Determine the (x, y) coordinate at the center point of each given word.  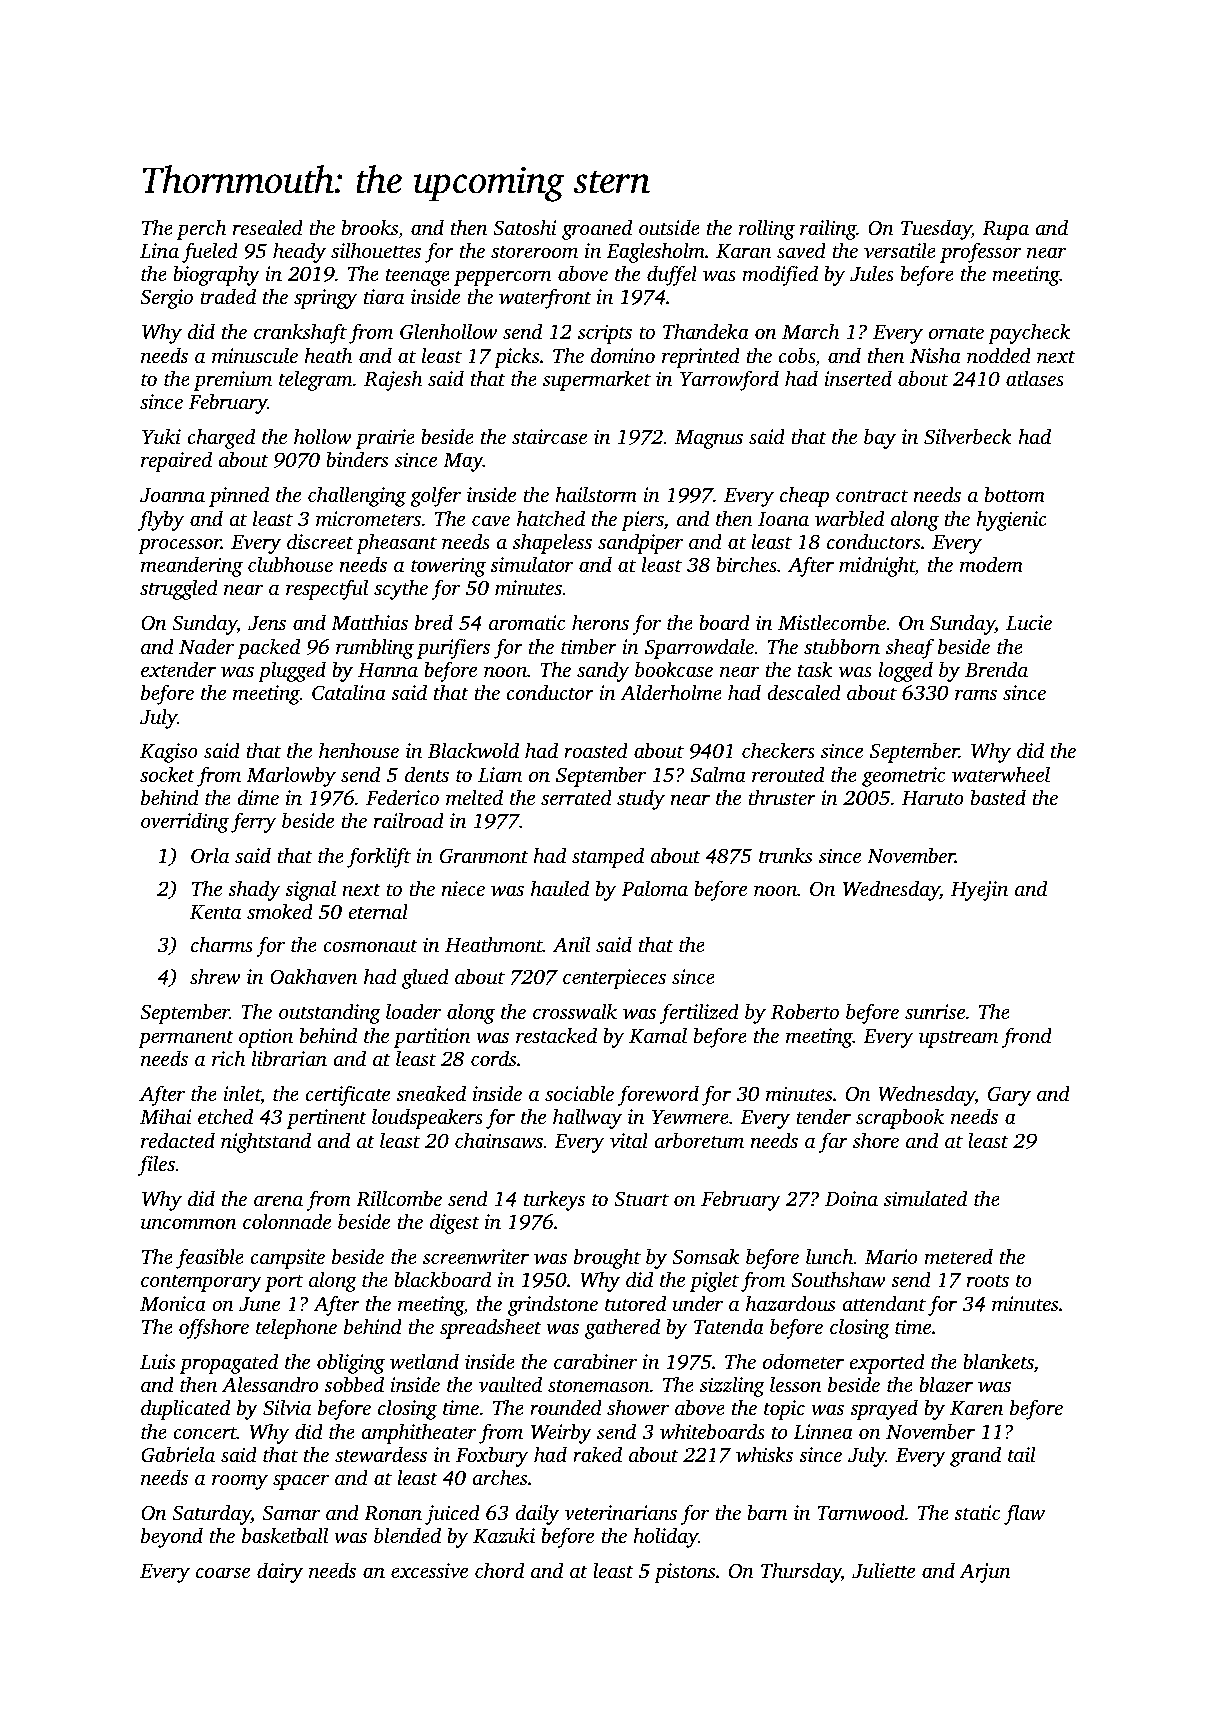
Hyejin (979, 891)
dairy (280, 1572)
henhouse (359, 750)
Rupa (1006, 230)
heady (299, 252)
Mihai (166, 1116)
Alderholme (671, 692)
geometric (903, 777)
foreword (658, 1095)
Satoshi (525, 227)
